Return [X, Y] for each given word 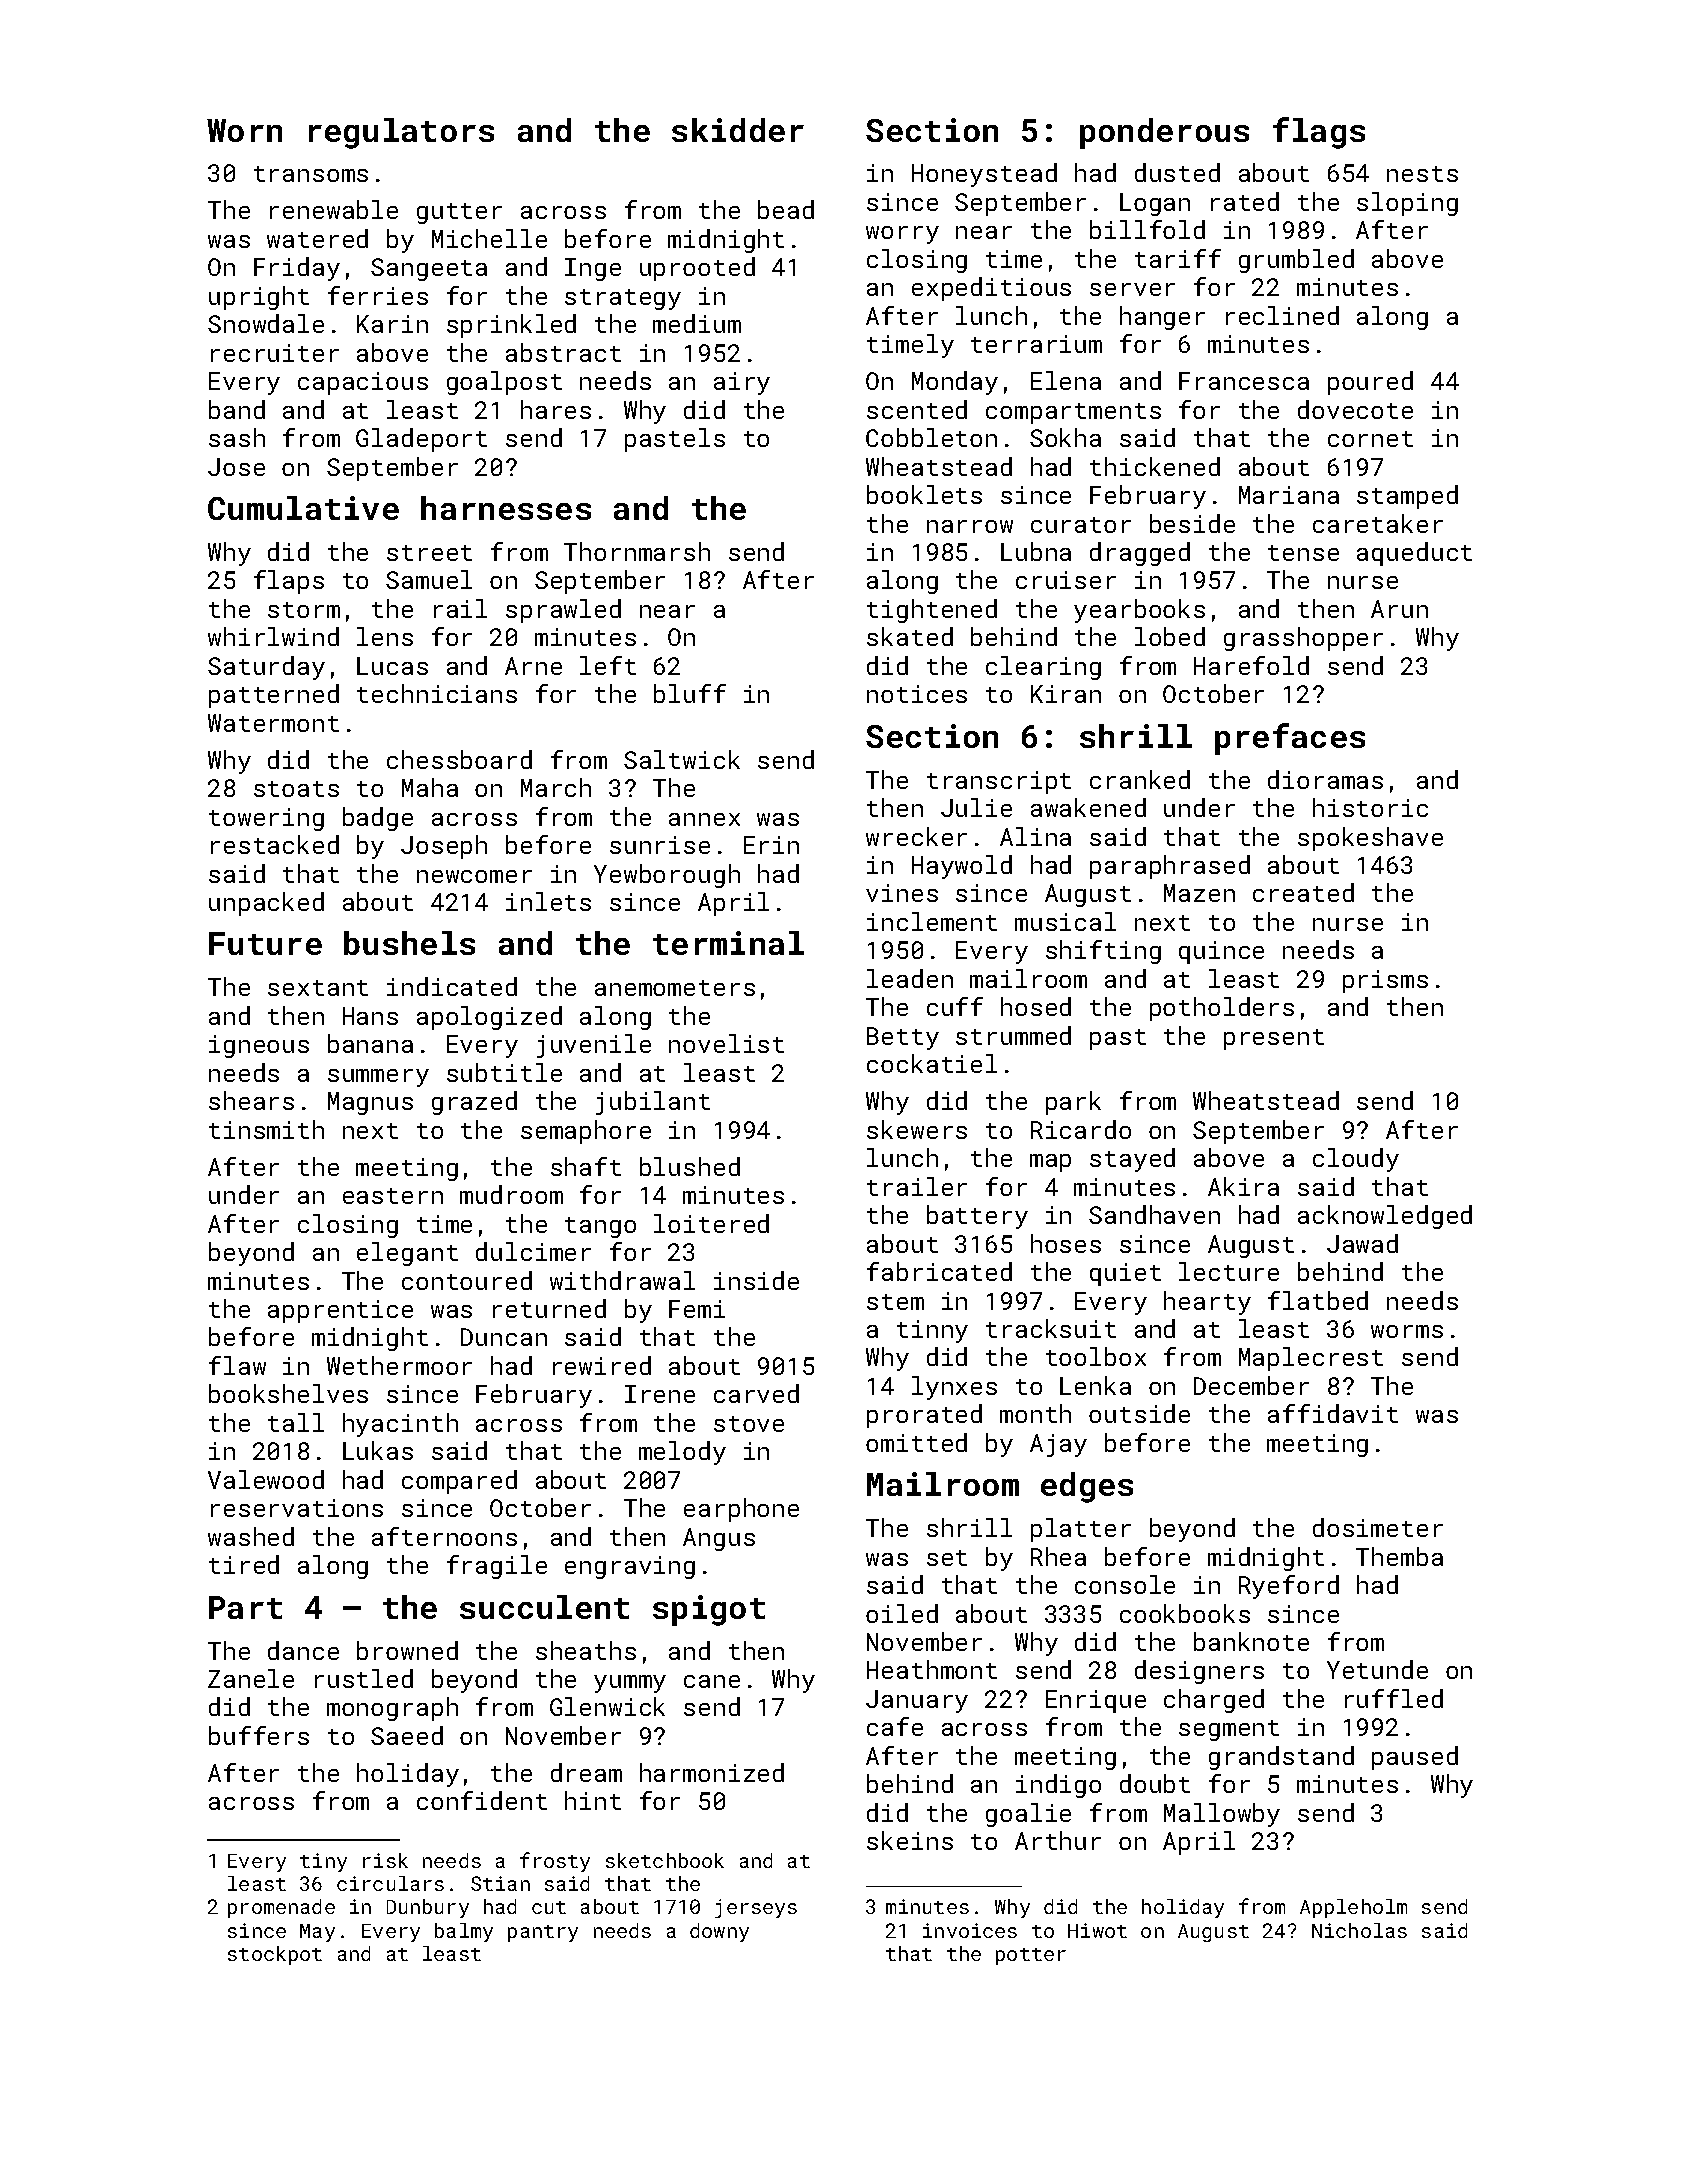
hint [593, 1800]
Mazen [1199, 893]
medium [697, 323]
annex [704, 819]
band [237, 409]
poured [1370, 383]
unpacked [266, 904]
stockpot [275, 1955]
